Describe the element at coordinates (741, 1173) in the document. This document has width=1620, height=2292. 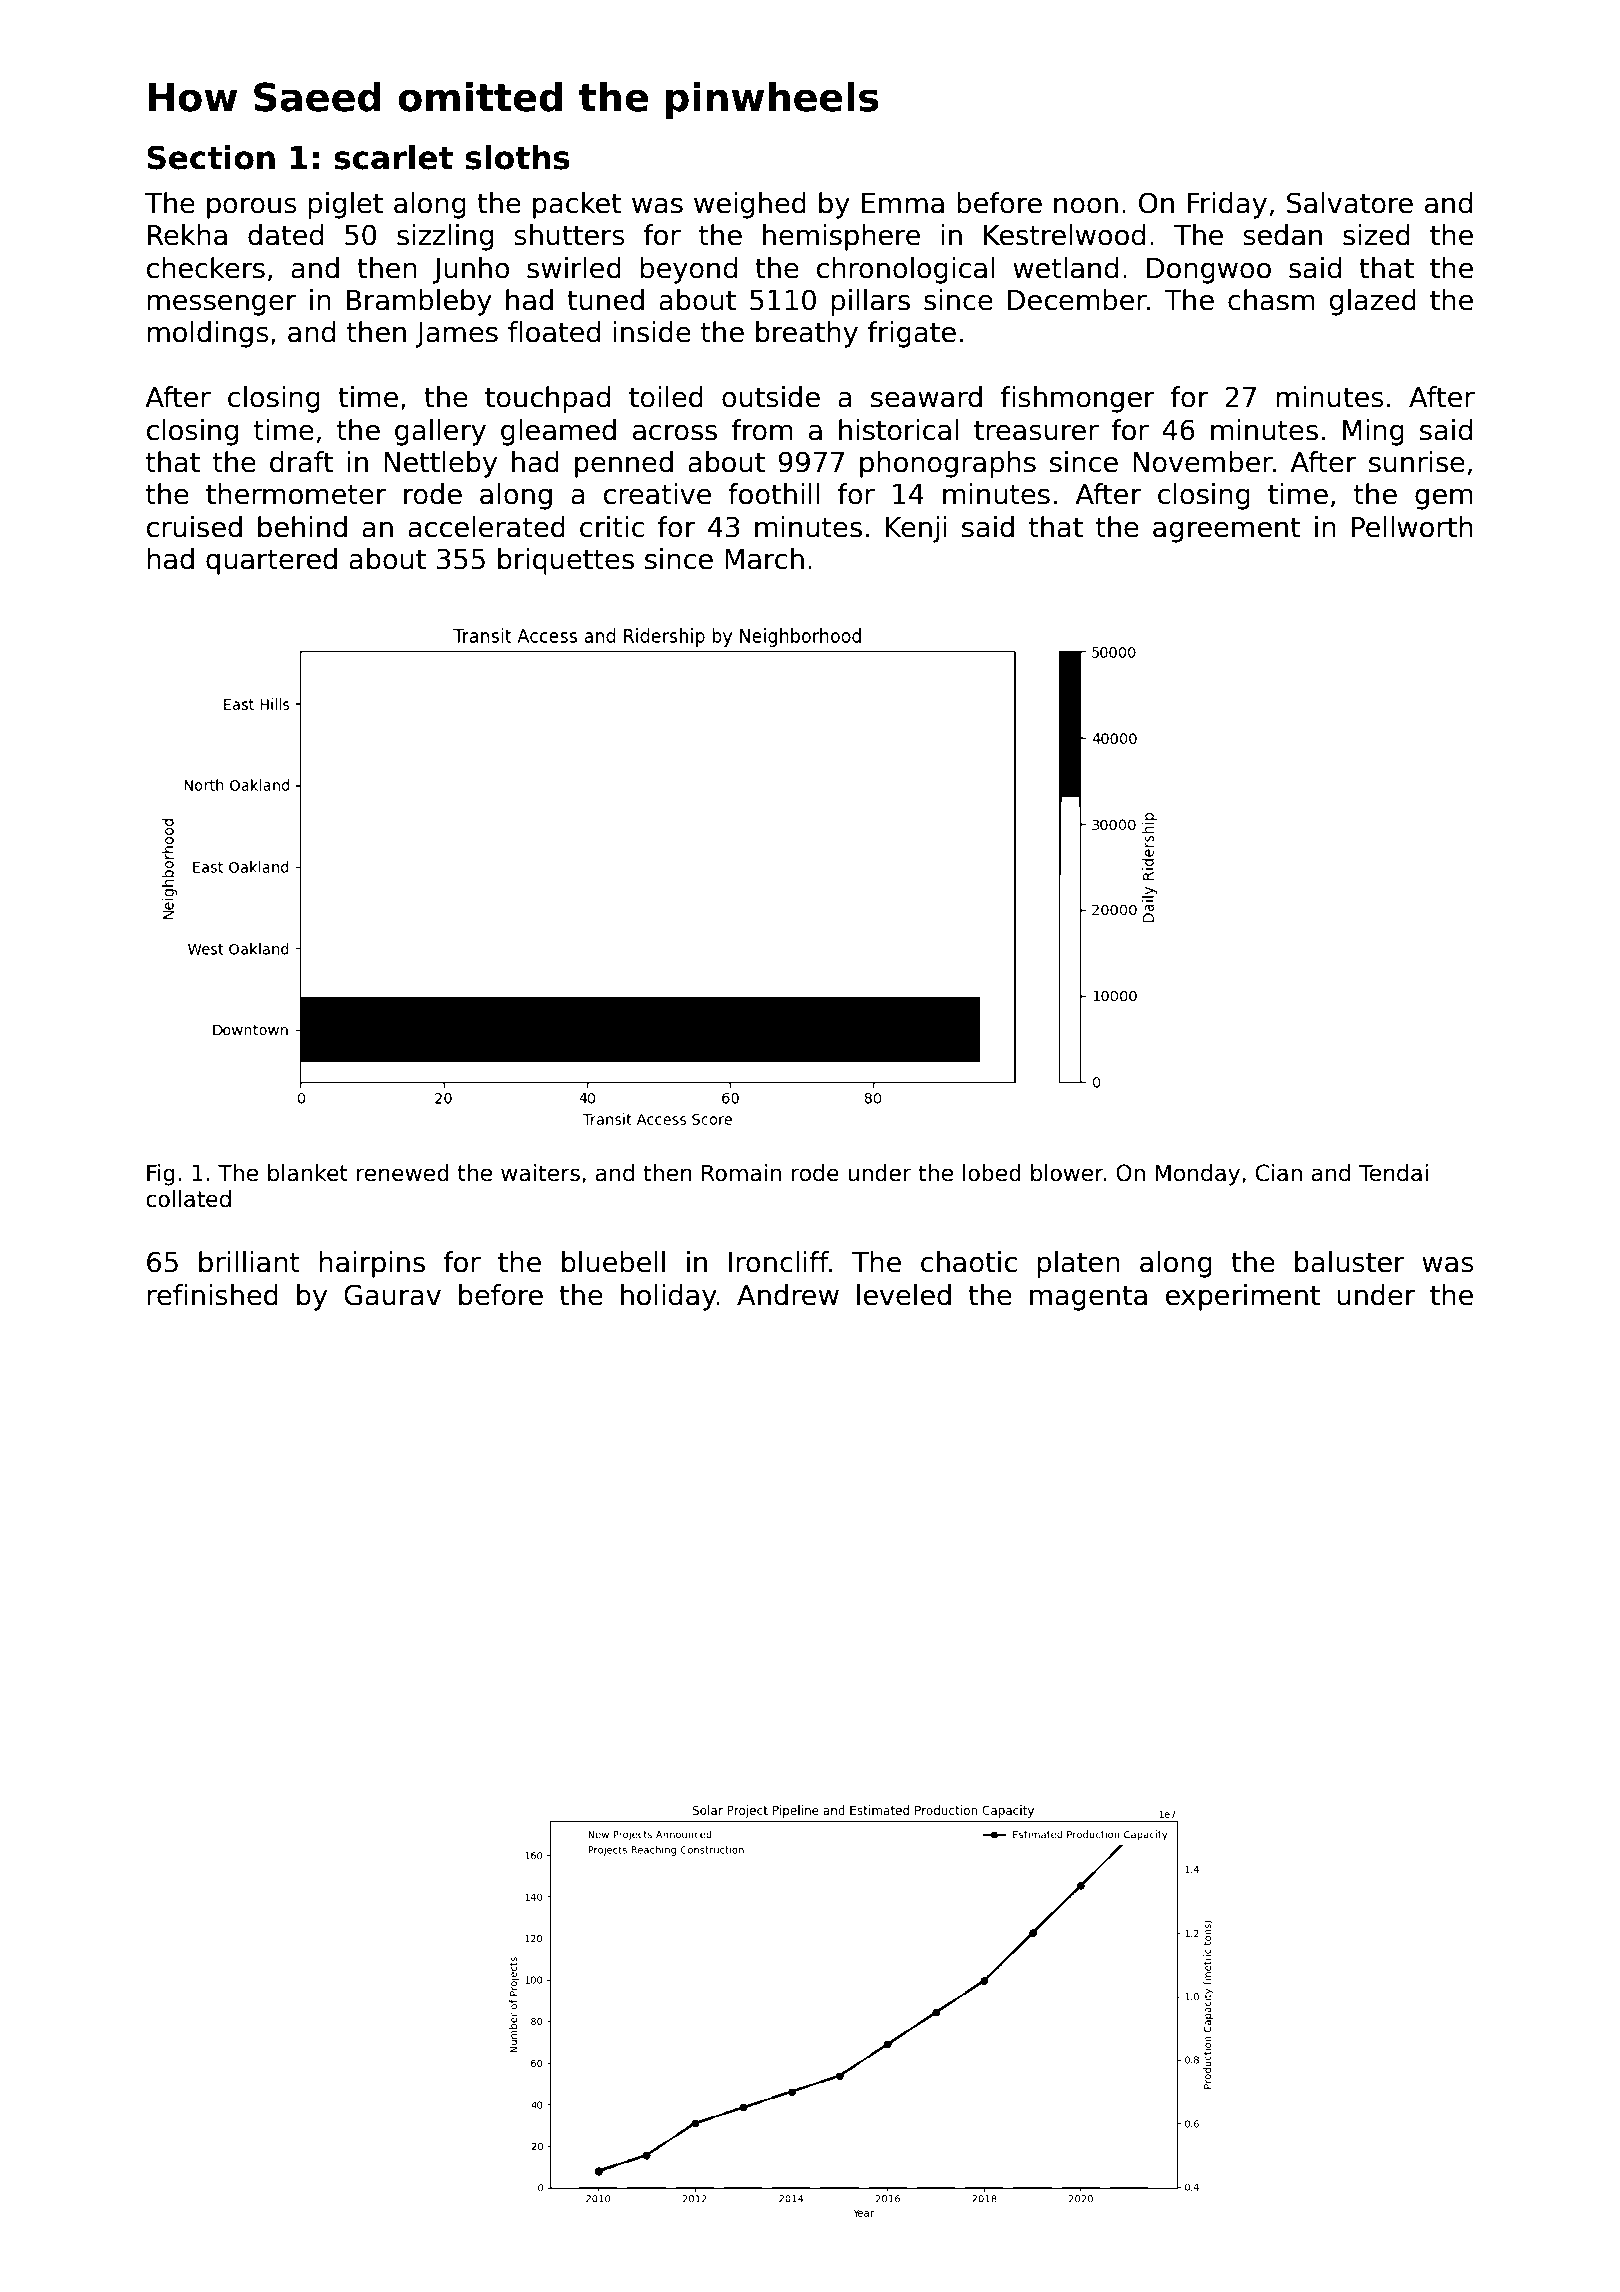
I see `Romain` at that location.
